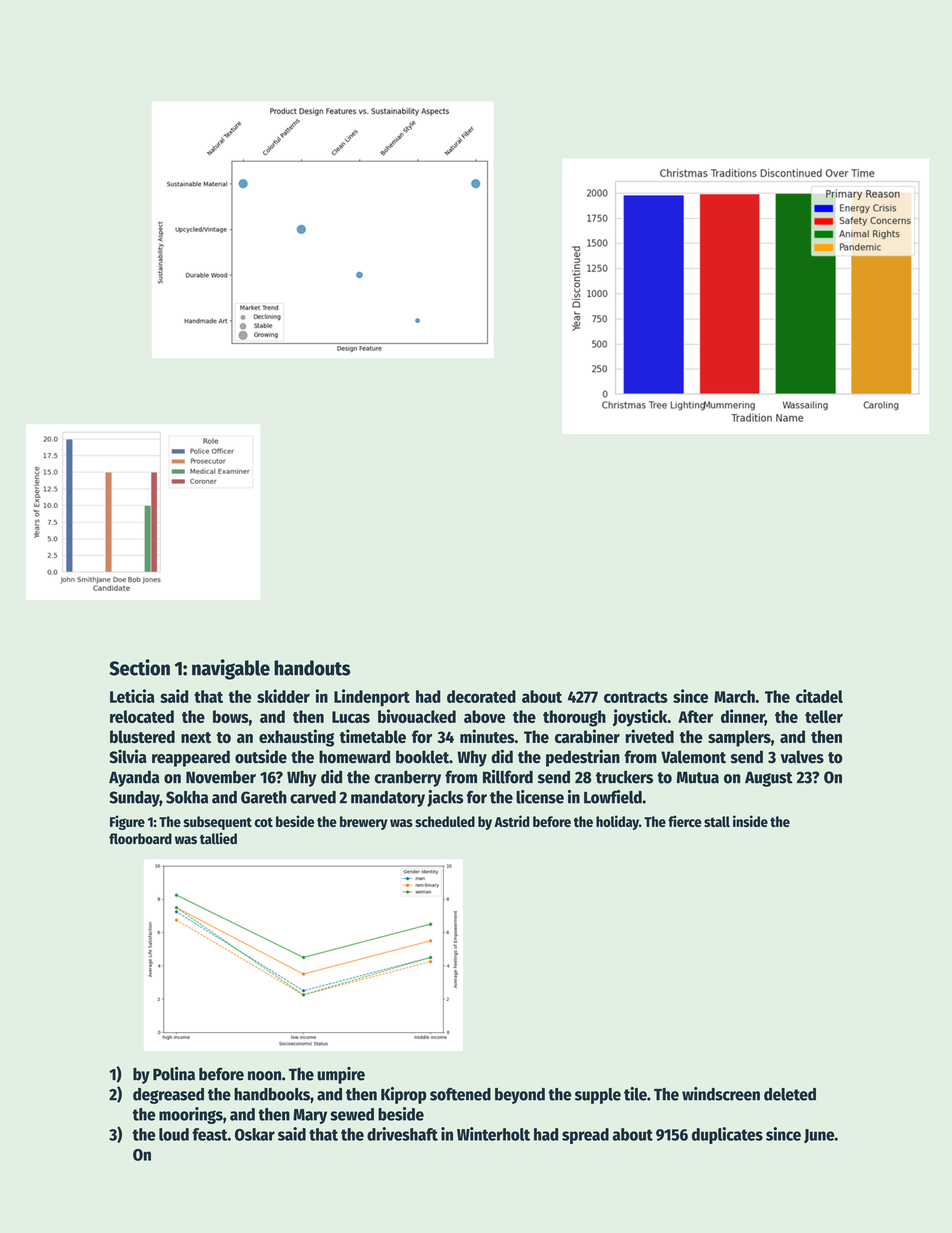 This image has width=952, height=1233. I want to click on floorboard, so click(140, 838).
